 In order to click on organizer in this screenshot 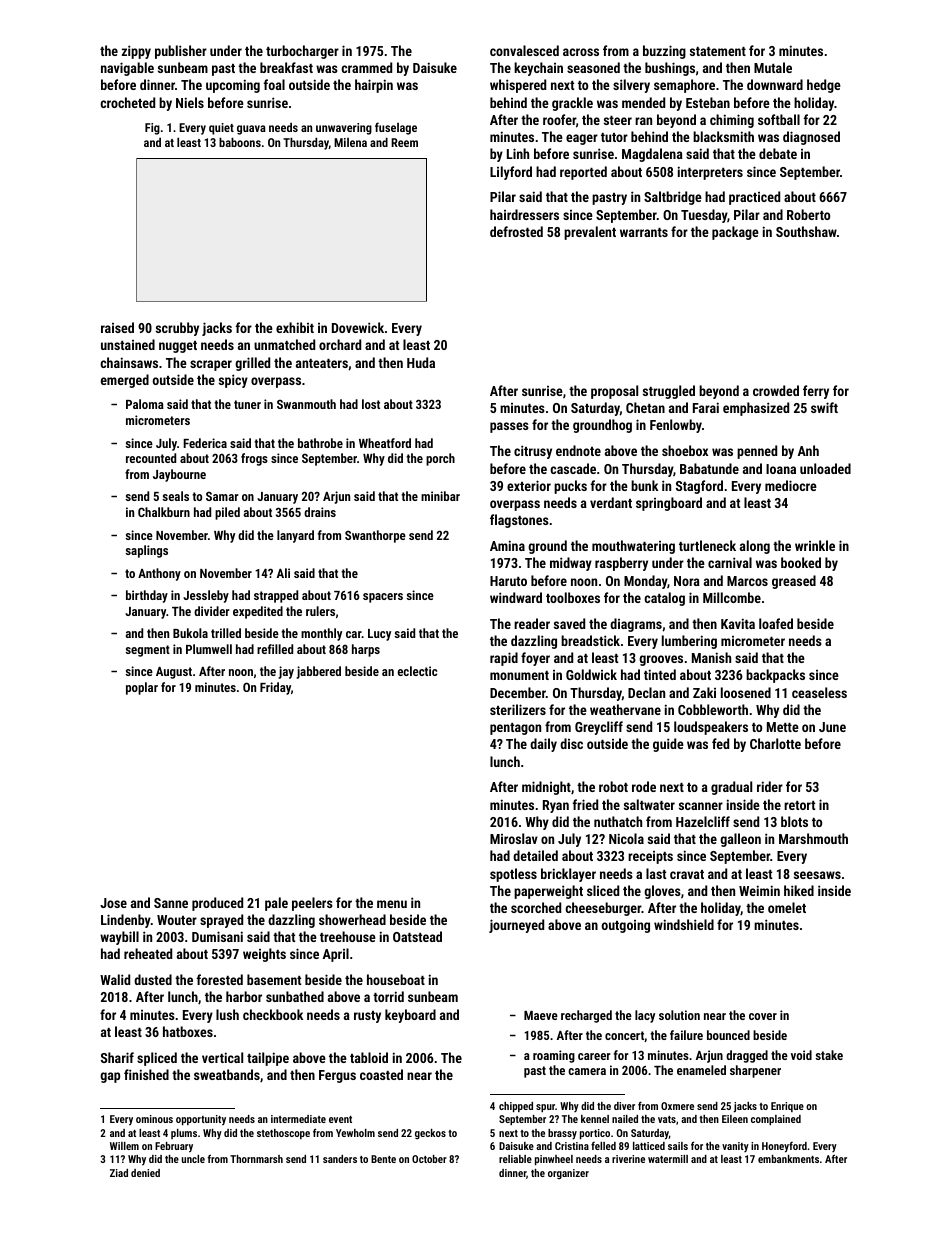, I will do `click(568, 1174)`.
